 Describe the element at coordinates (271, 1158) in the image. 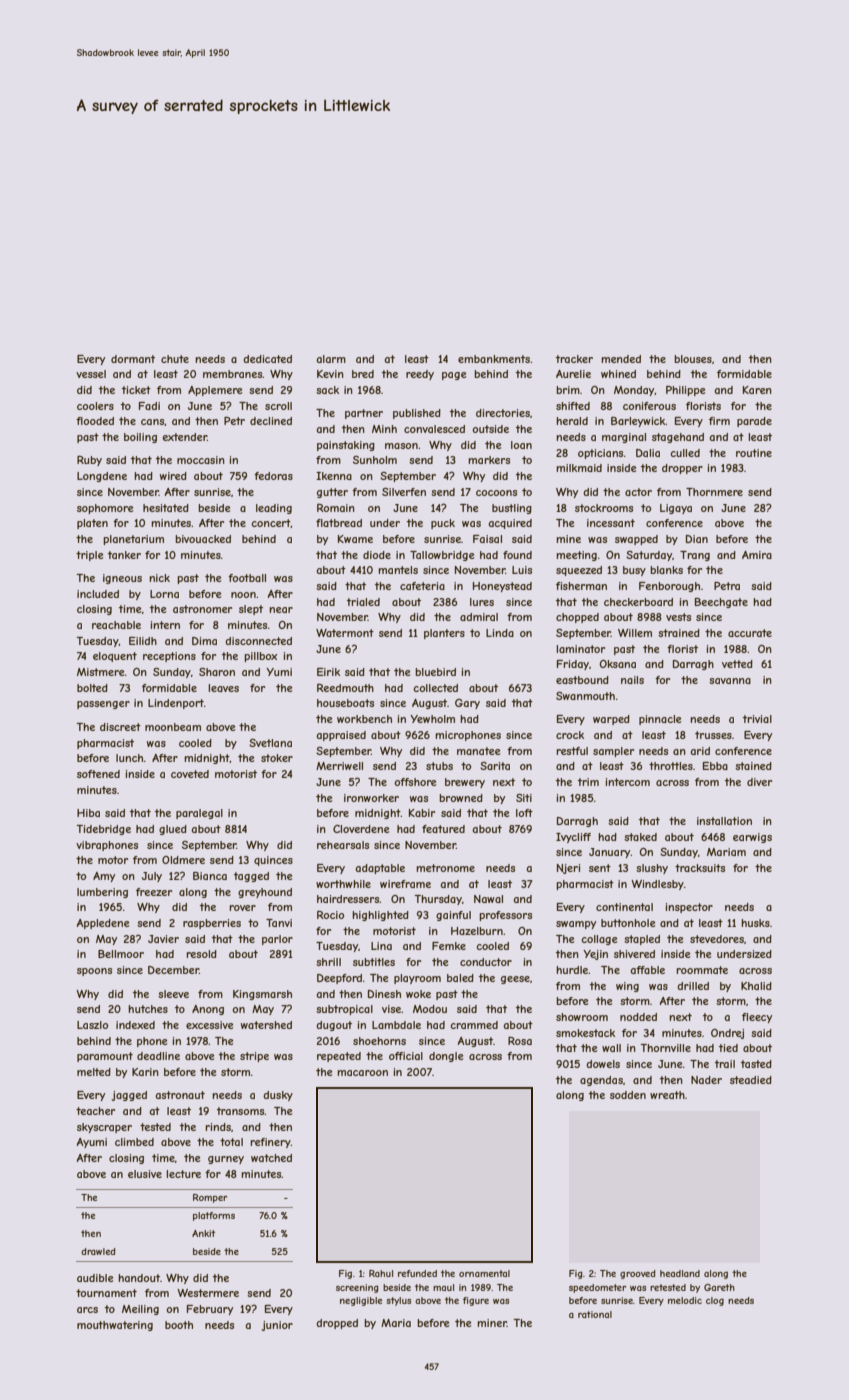

I see `watched` at that location.
